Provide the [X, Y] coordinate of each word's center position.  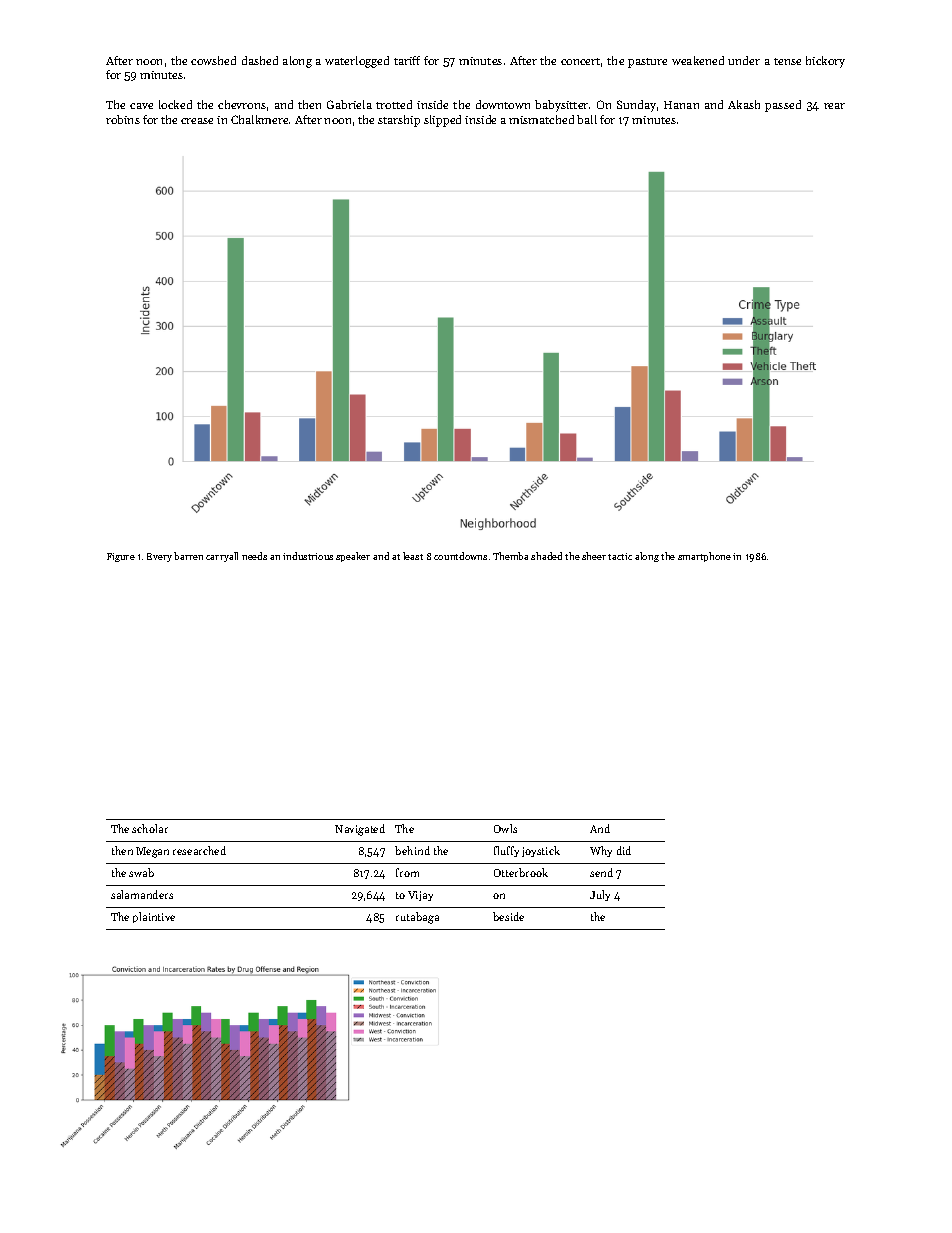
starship [399, 121]
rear [834, 106]
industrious [308, 556]
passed [783, 106]
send [601, 872]
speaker [353, 557]
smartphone [704, 557]
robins [123, 119]
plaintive [154, 917]
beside [508, 916]
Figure [121, 557]
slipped [442, 121]
